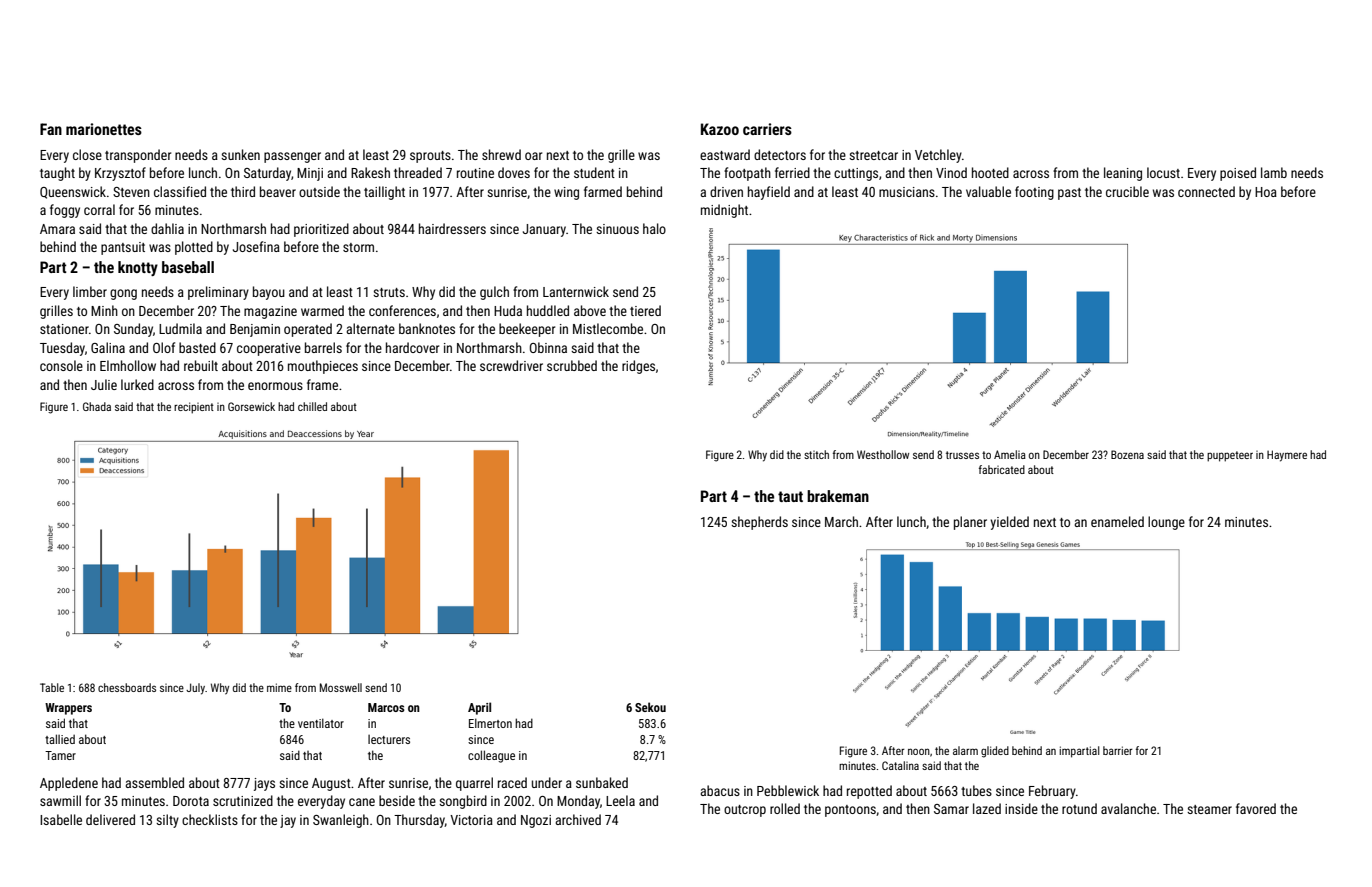 Image resolution: width=1372 pixels, height=887 pixels. I want to click on Steven, so click(131, 192).
